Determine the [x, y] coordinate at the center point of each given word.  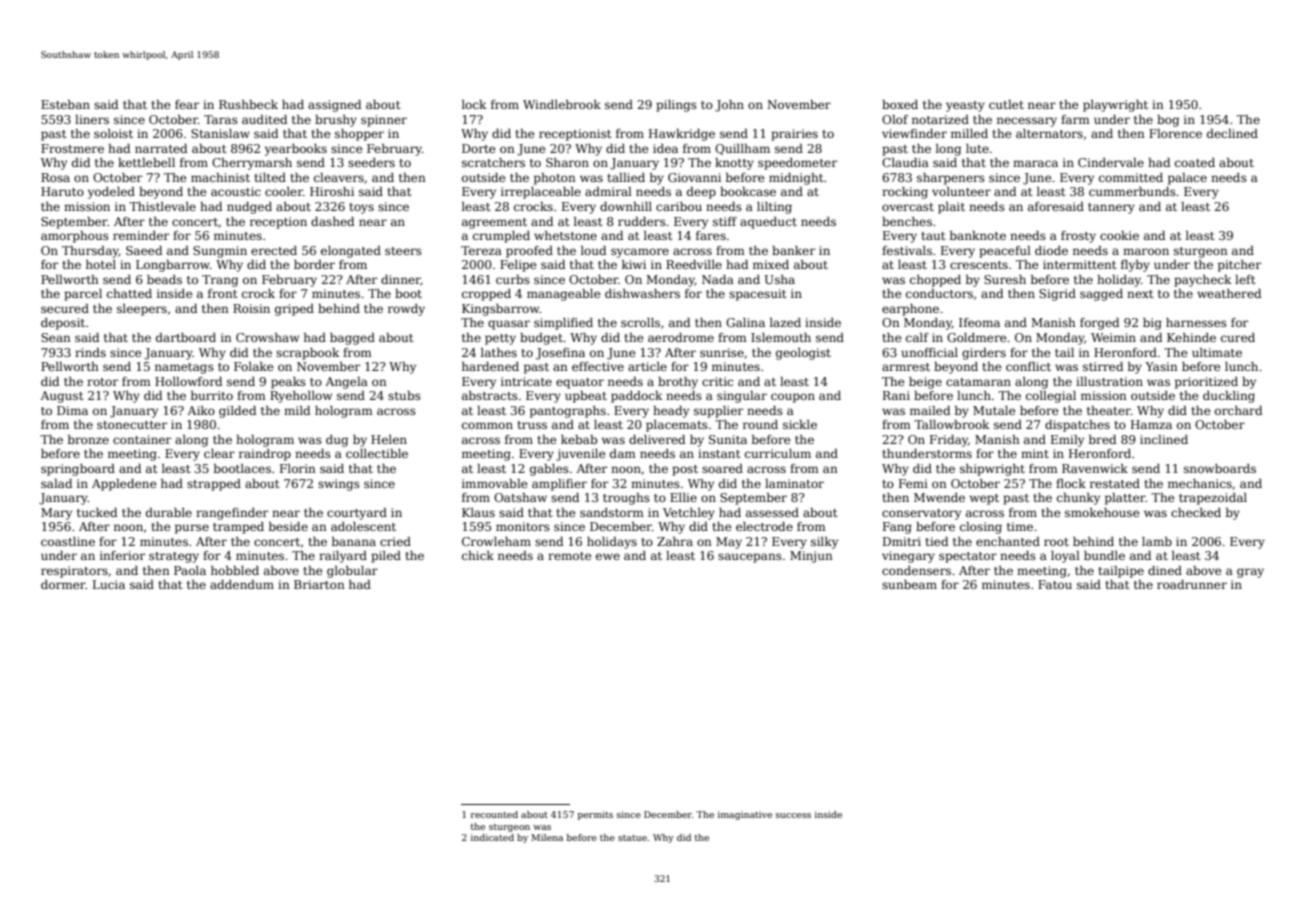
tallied [626, 177]
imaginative [745, 815]
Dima [72, 410]
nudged [249, 208]
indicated [492, 837]
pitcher [1239, 266]
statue [632, 838]
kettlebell [146, 162]
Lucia [109, 584]
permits [595, 815]
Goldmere [977, 337]
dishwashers [642, 293]
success [793, 815]
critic [717, 381]
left [1245, 279]
